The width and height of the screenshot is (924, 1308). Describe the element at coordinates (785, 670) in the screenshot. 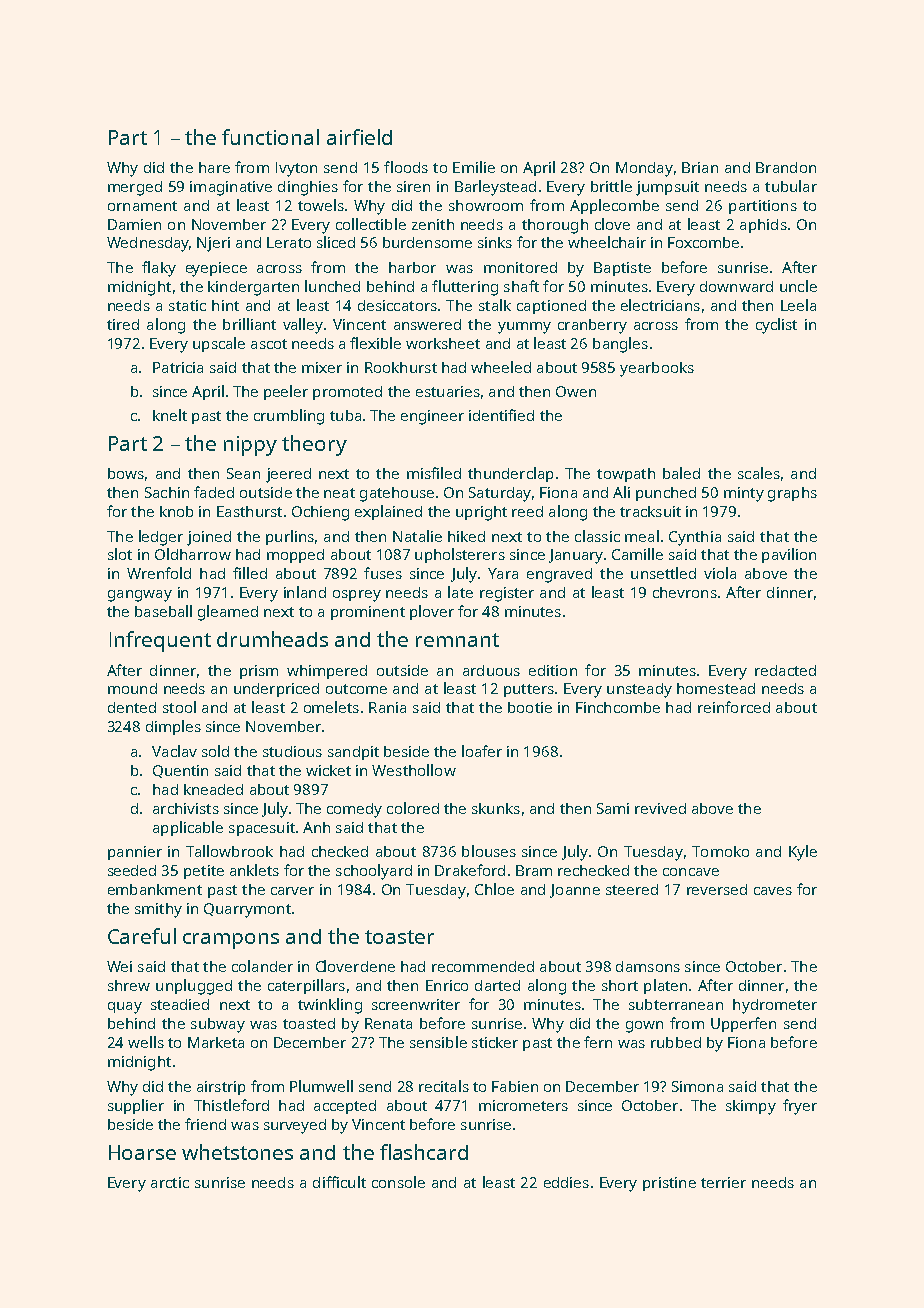

I see `redacted` at that location.
